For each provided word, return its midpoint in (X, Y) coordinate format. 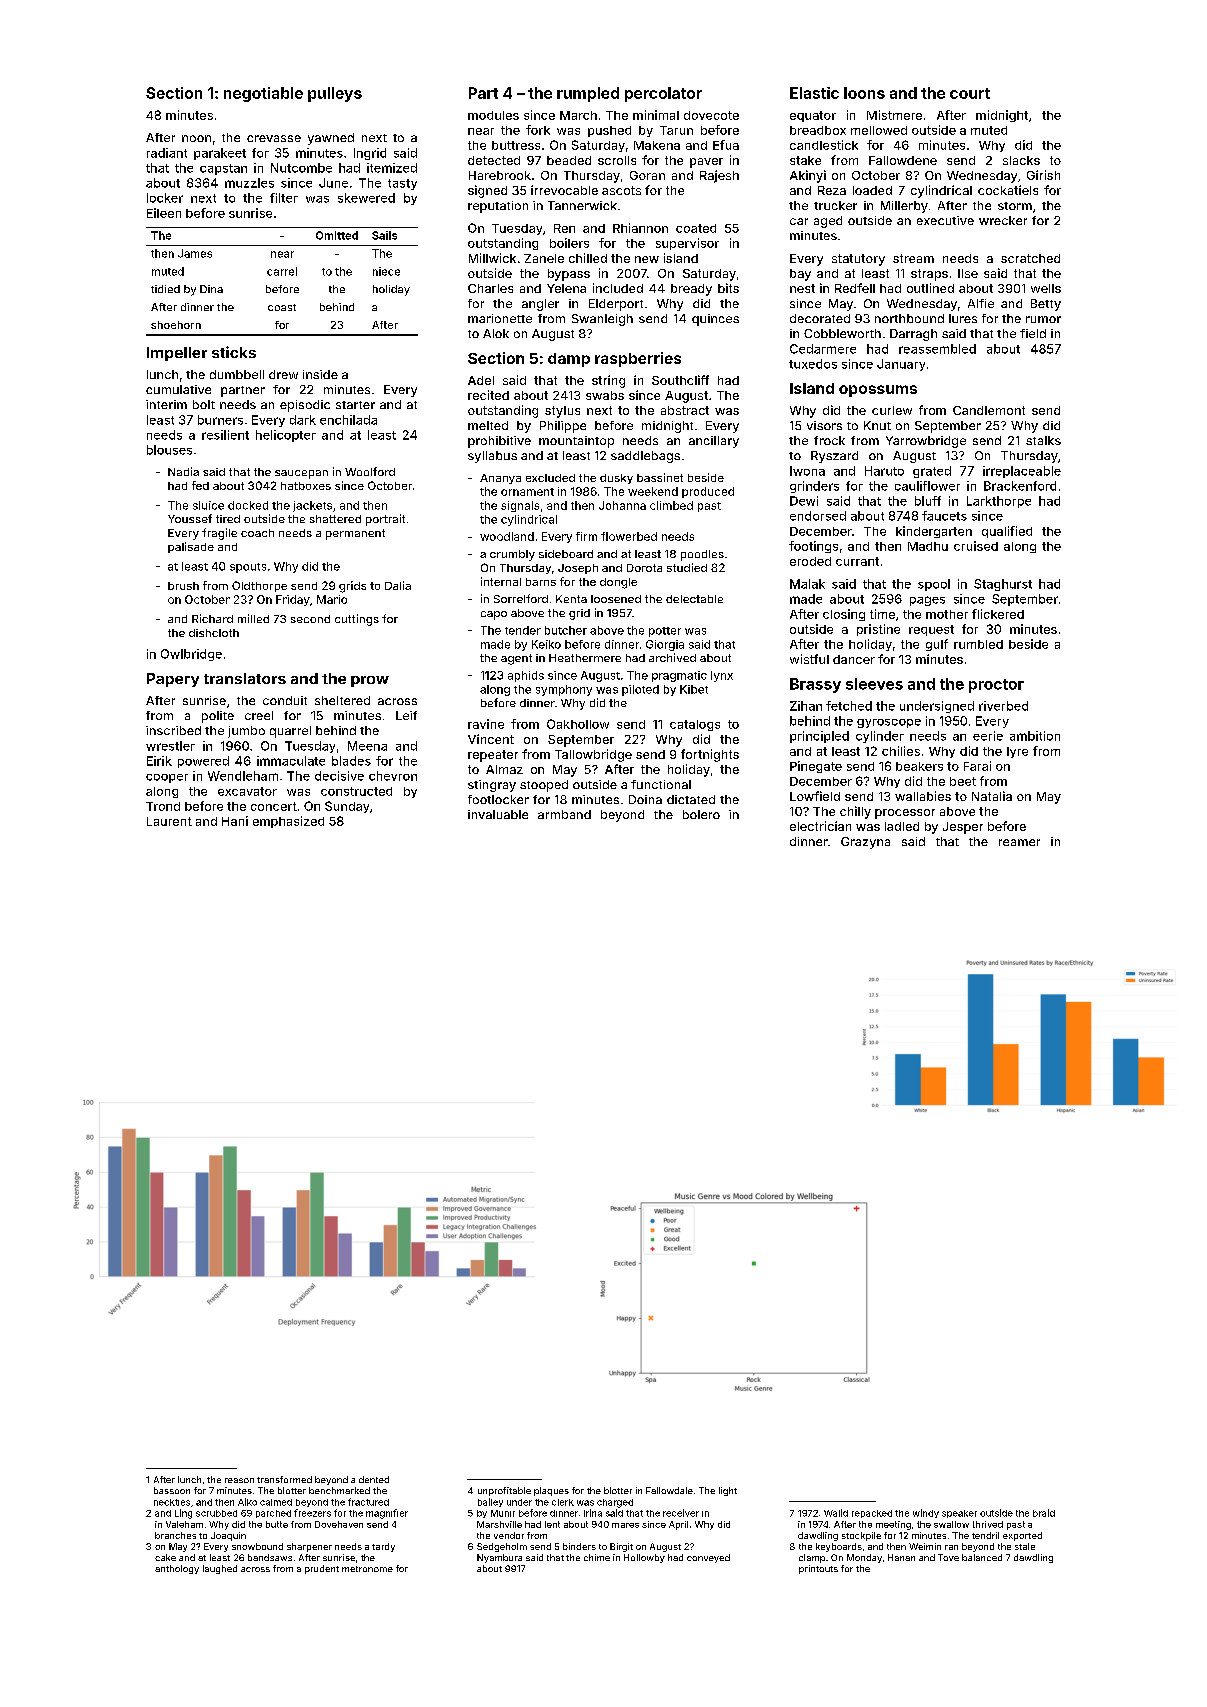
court (970, 93)
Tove (948, 1557)
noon (196, 138)
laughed (220, 1569)
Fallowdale (669, 1490)
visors (824, 425)
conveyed (708, 1558)
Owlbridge (191, 655)
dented (374, 1479)
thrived (988, 1524)
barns (541, 582)
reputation (498, 207)
